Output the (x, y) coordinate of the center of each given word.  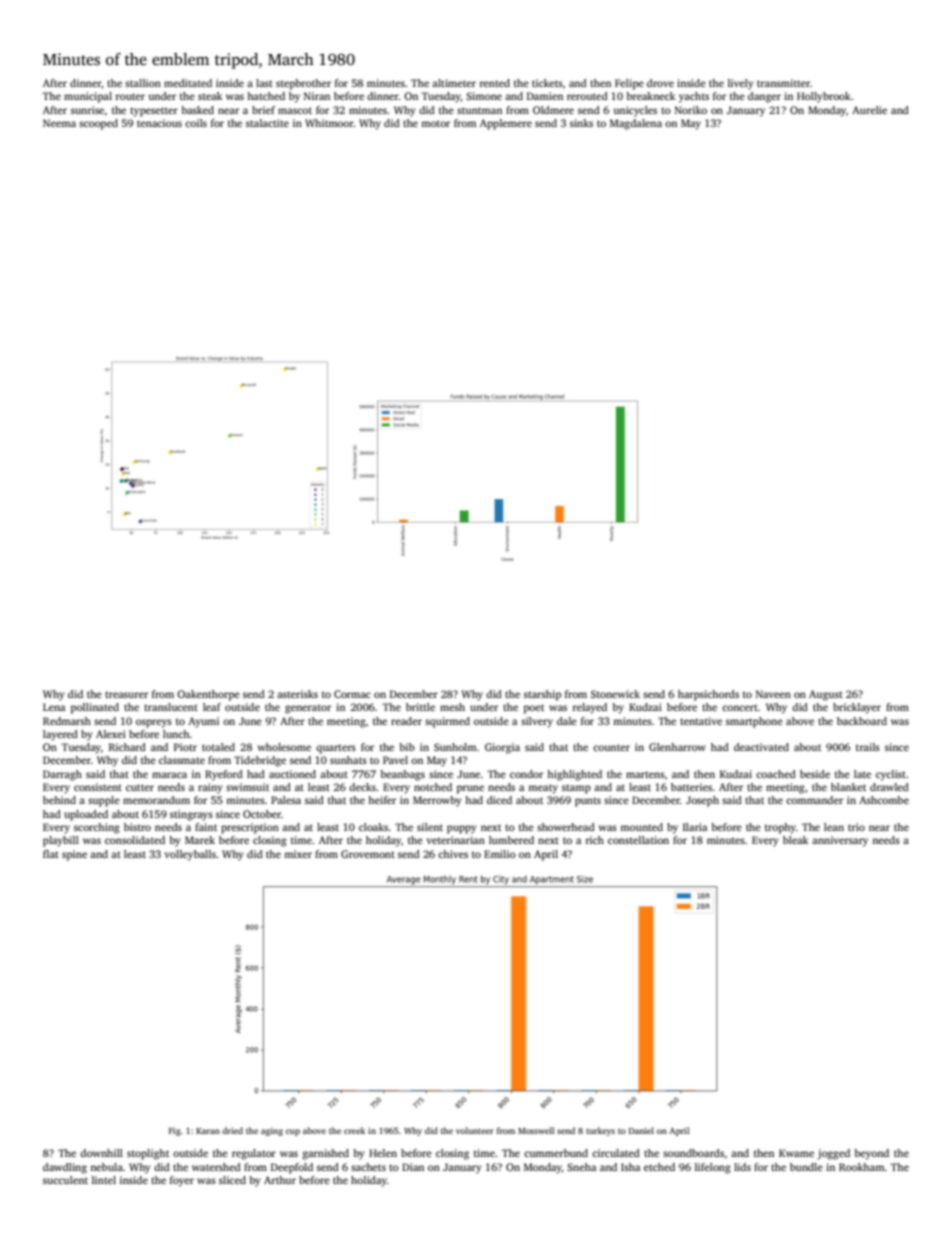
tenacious (159, 123)
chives (453, 854)
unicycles (635, 111)
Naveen (773, 694)
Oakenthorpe (208, 695)
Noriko (691, 110)
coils (196, 123)
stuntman (479, 110)
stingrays (191, 815)
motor (435, 124)
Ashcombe (884, 800)
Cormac (352, 694)
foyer (182, 1181)
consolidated (135, 840)
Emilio (500, 854)
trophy (780, 828)
